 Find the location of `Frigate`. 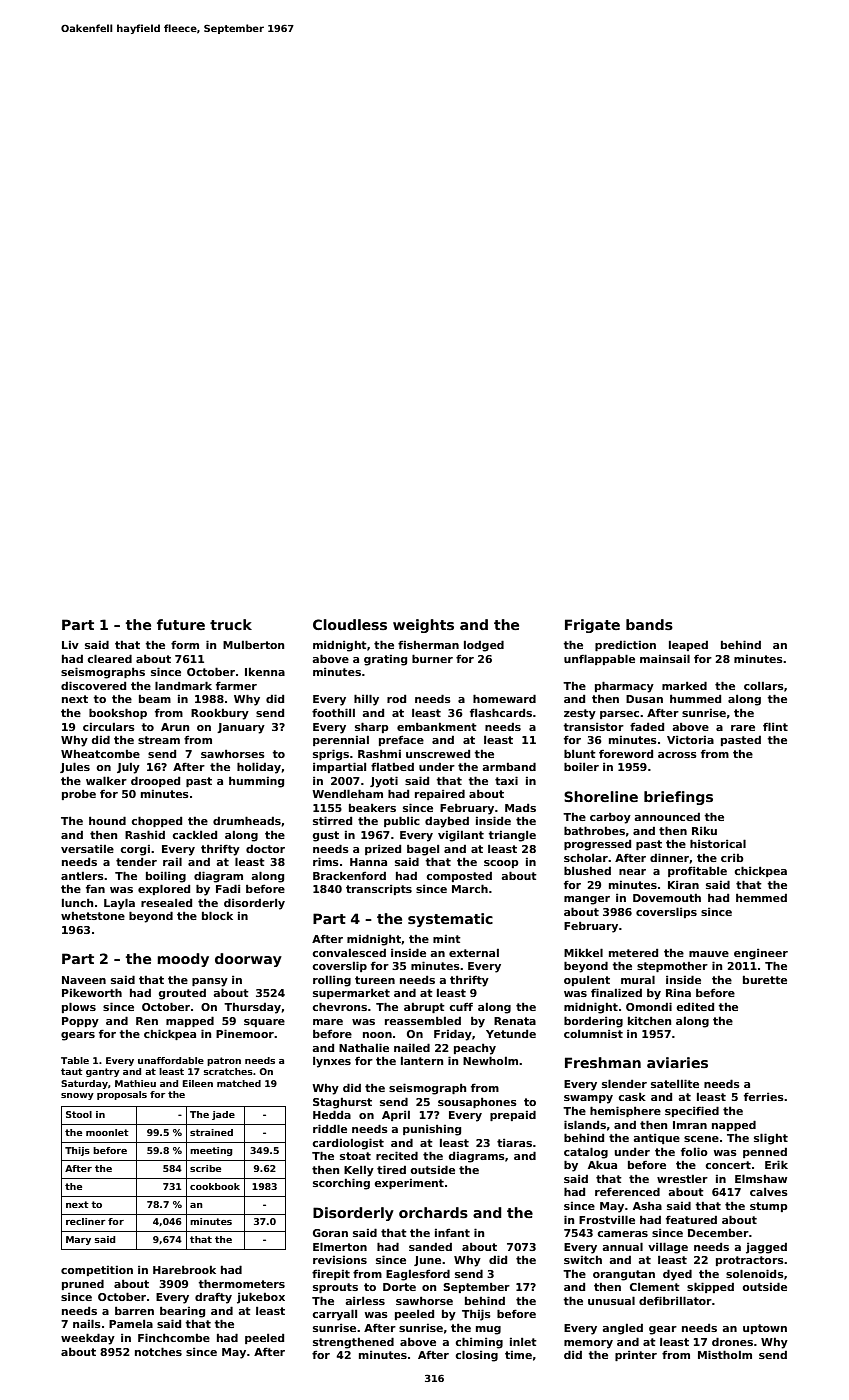

Frigate is located at coordinates (592, 626).
